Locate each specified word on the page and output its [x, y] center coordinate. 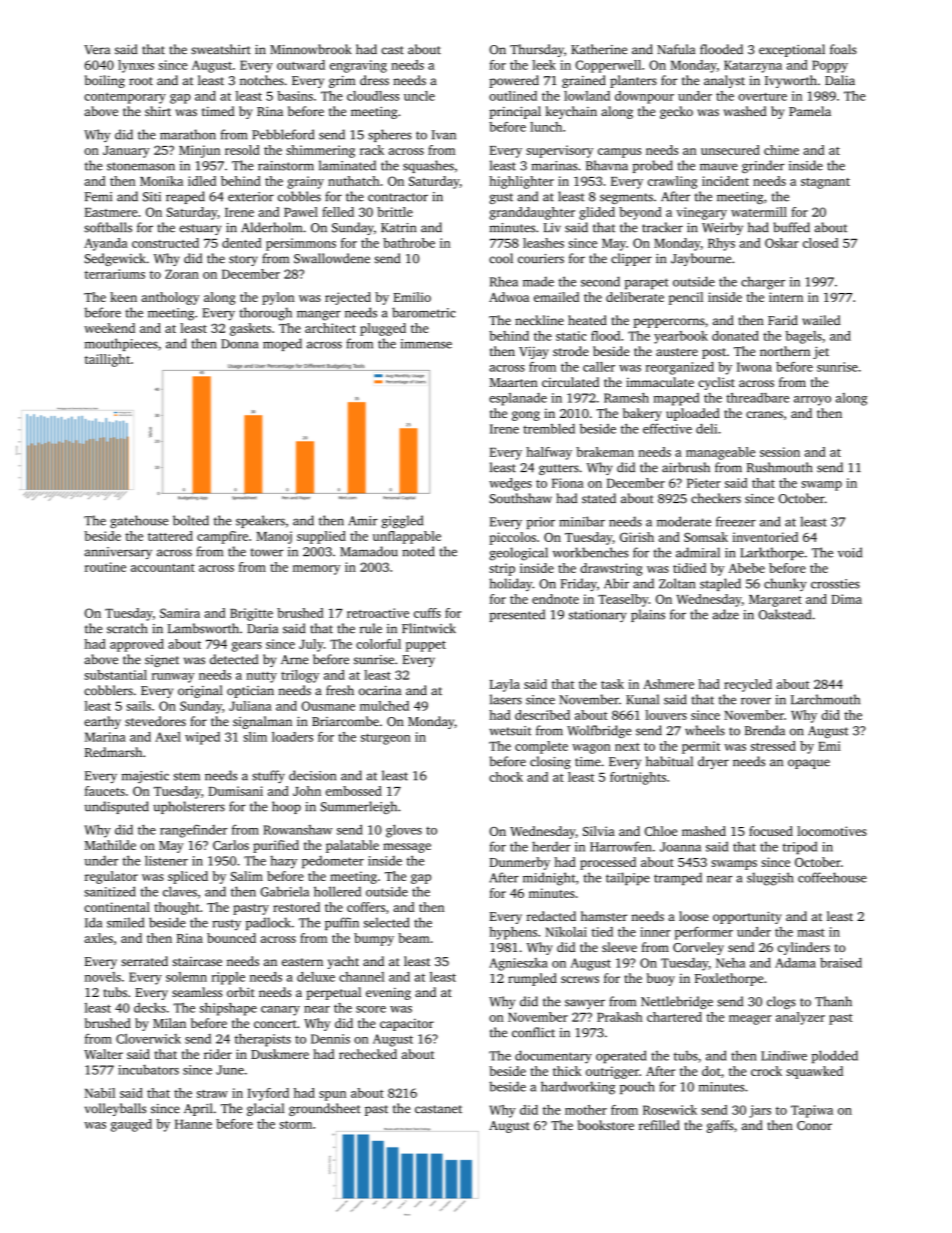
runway [173, 678]
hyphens [513, 933]
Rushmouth [780, 467]
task [612, 684]
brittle [395, 212]
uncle [419, 96]
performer [704, 933]
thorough [265, 314]
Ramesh [626, 398]
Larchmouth [825, 699]
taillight [107, 360]
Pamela [810, 111]
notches [262, 80]
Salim [247, 876]
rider [218, 1054]
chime [781, 150]
